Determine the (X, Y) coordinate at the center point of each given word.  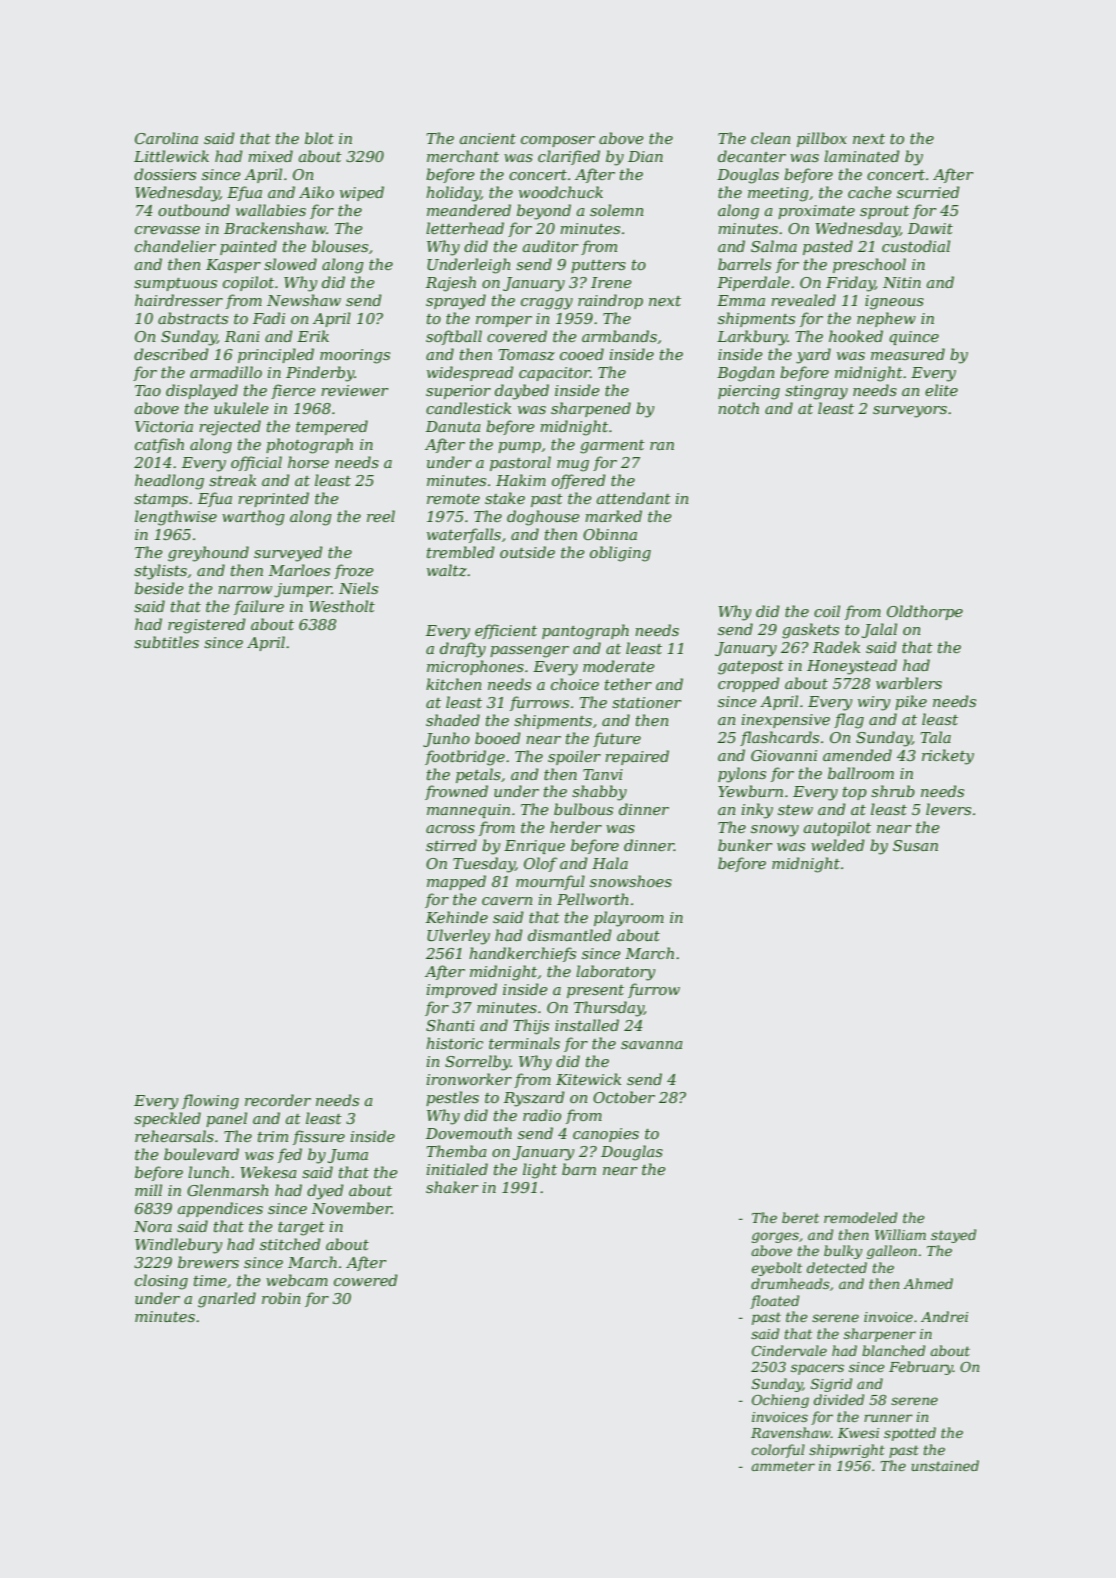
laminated (862, 156)
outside (527, 552)
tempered (332, 427)
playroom (629, 919)
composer (558, 141)
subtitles (166, 642)
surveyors (910, 412)
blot (319, 138)
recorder (278, 1100)
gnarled (227, 1300)
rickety (948, 757)
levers (948, 809)
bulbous (583, 809)
